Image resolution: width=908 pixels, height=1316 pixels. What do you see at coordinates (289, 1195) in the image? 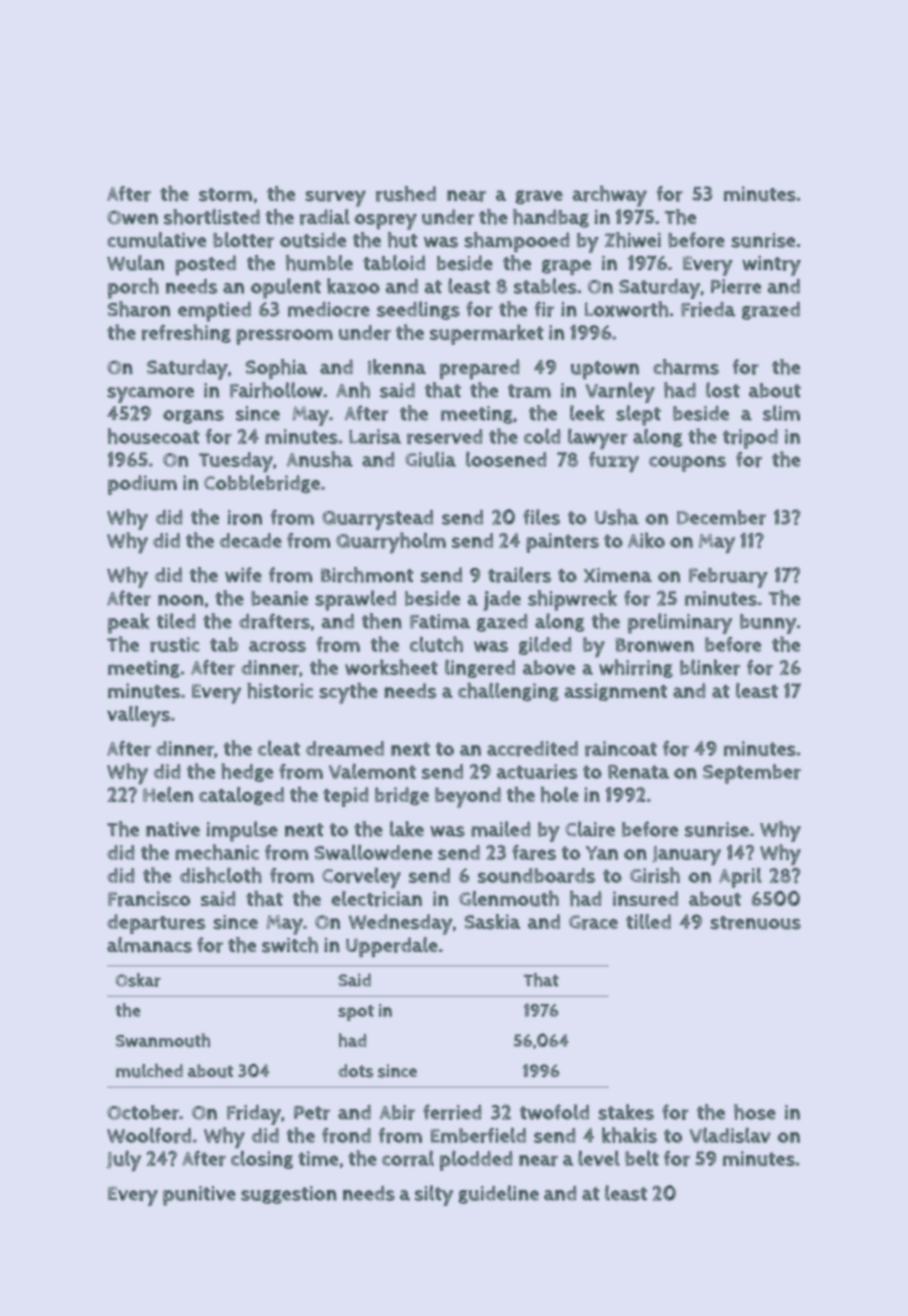
I see `suggestion` at bounding box center [289, 1195].
